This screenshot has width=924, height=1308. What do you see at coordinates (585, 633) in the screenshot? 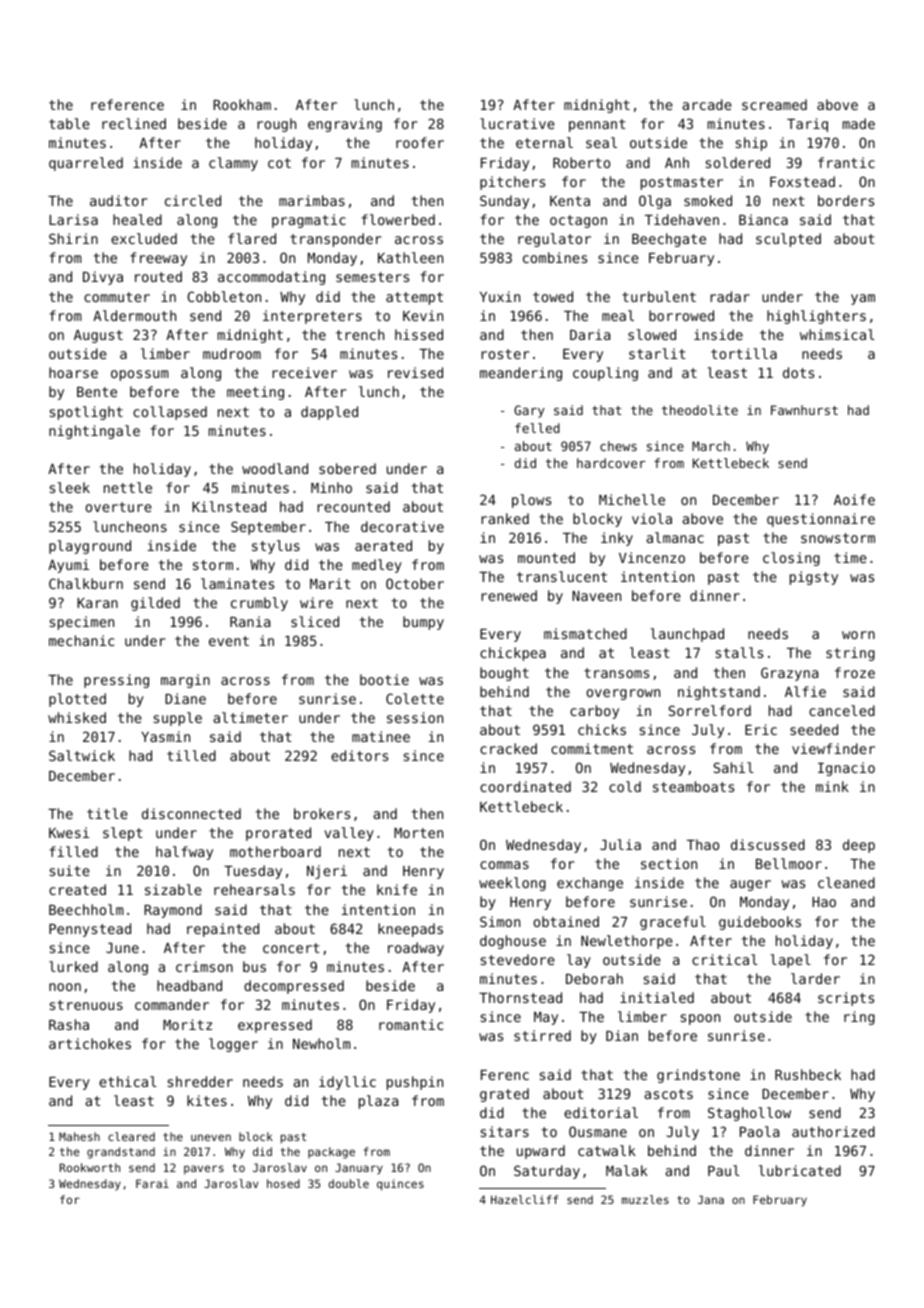
I see `mismatched` at bounding box center [585, 633].
